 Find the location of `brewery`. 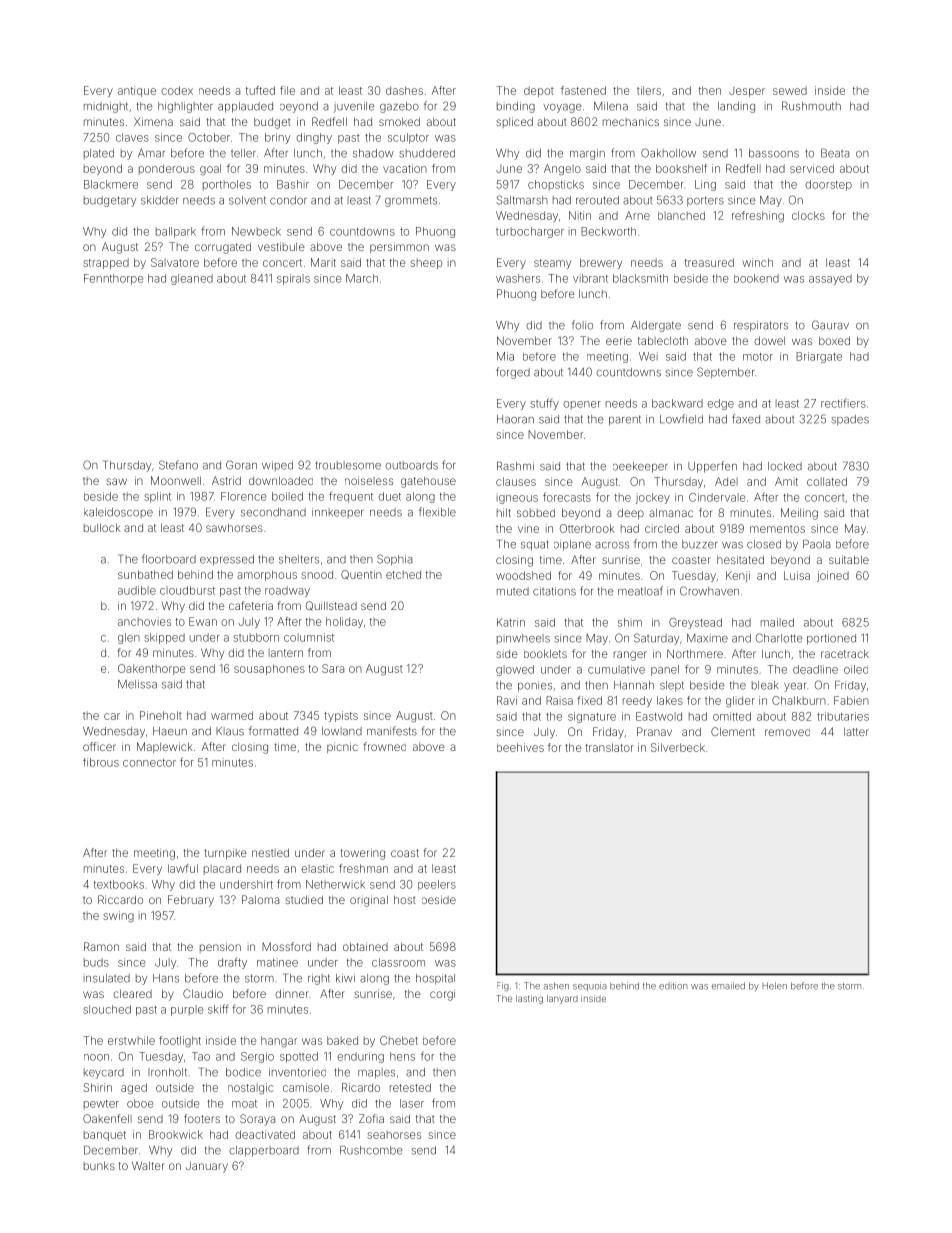

brewery is located at coordinates (601, 263).
